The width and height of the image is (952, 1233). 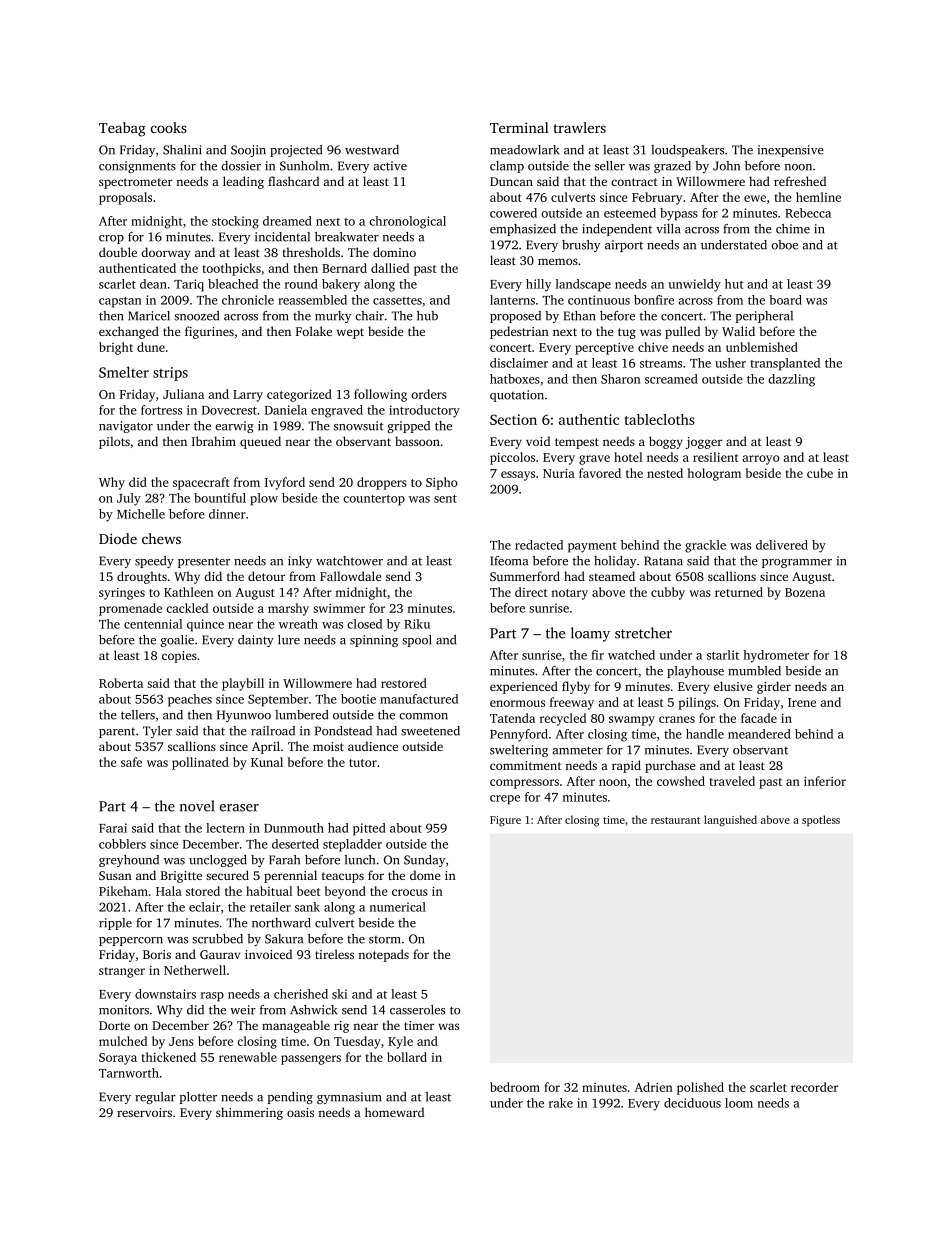 I want to click on marshy, so click(x=288, y=609).
